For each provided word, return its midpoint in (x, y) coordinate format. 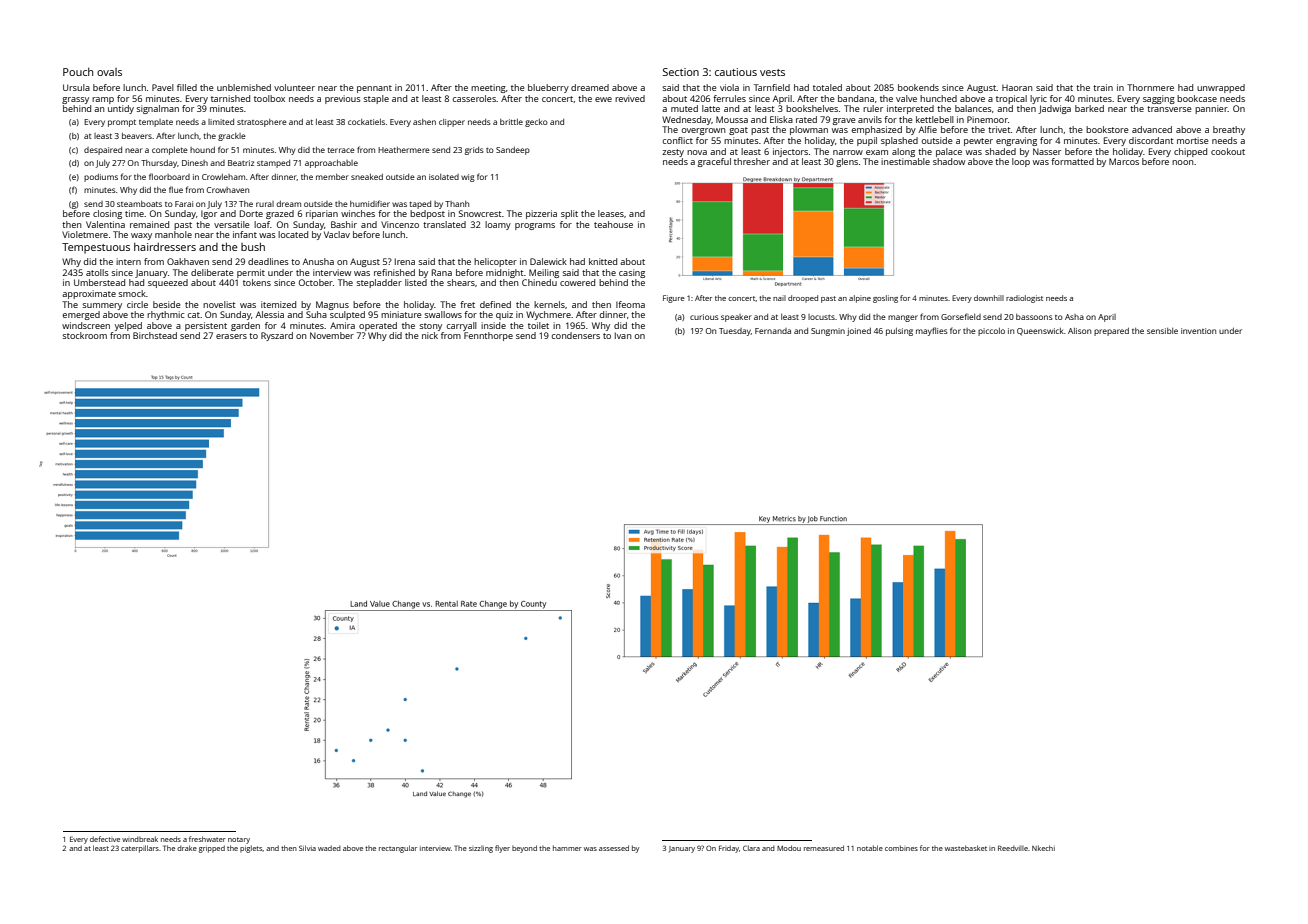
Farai (184, 204)
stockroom (84, 335)
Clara (751, 848)
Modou (789, 848)
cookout (1228, 151)
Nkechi (1043, 848)
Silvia (307, 848)
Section (681, 72)
